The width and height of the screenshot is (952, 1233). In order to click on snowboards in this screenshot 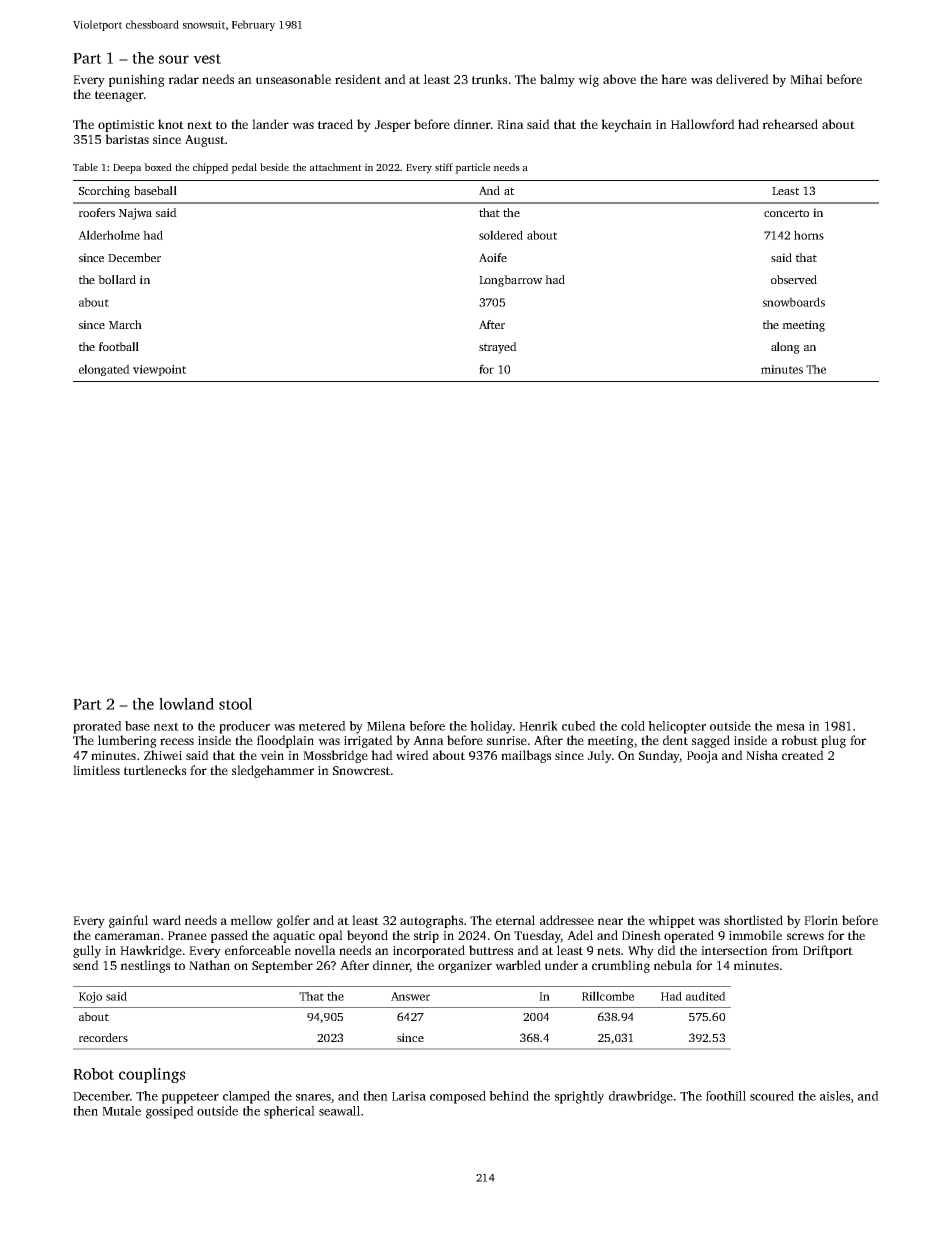, I will do `click(794, 302)`.
